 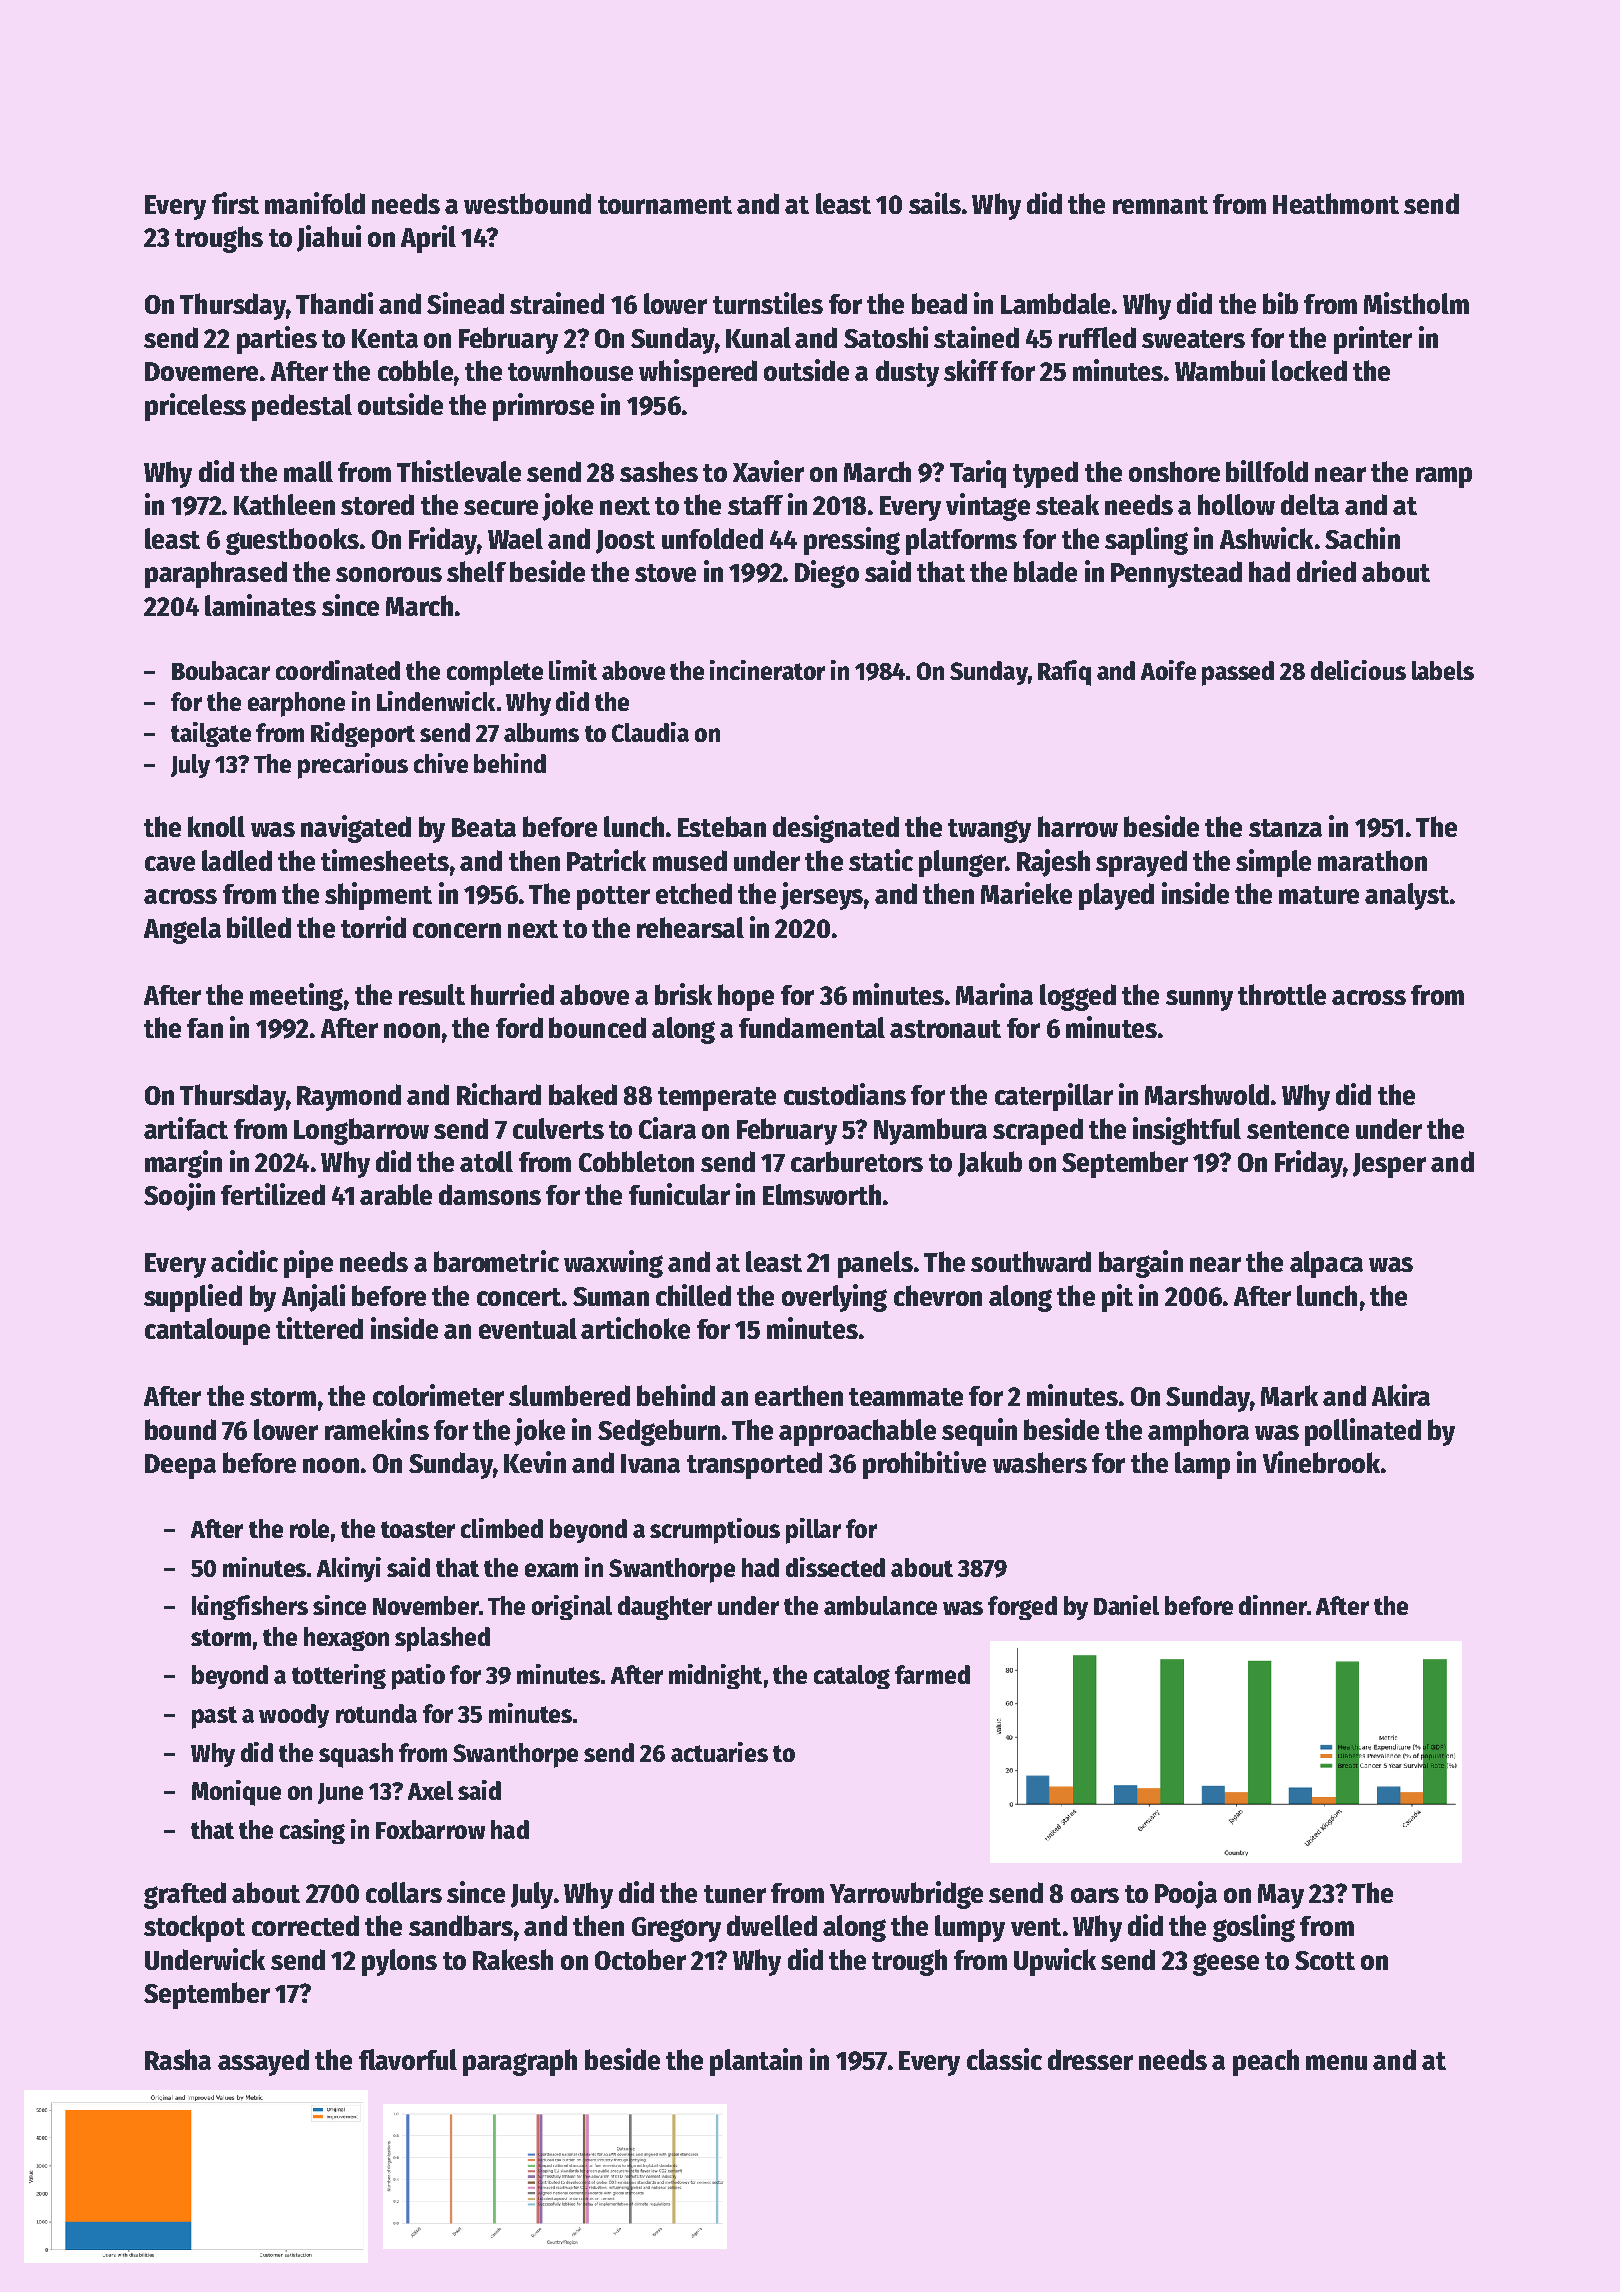 What do you see at coordinates (650, 732) in the image?
I see `Claudia` at bounding box center [650, 732].
